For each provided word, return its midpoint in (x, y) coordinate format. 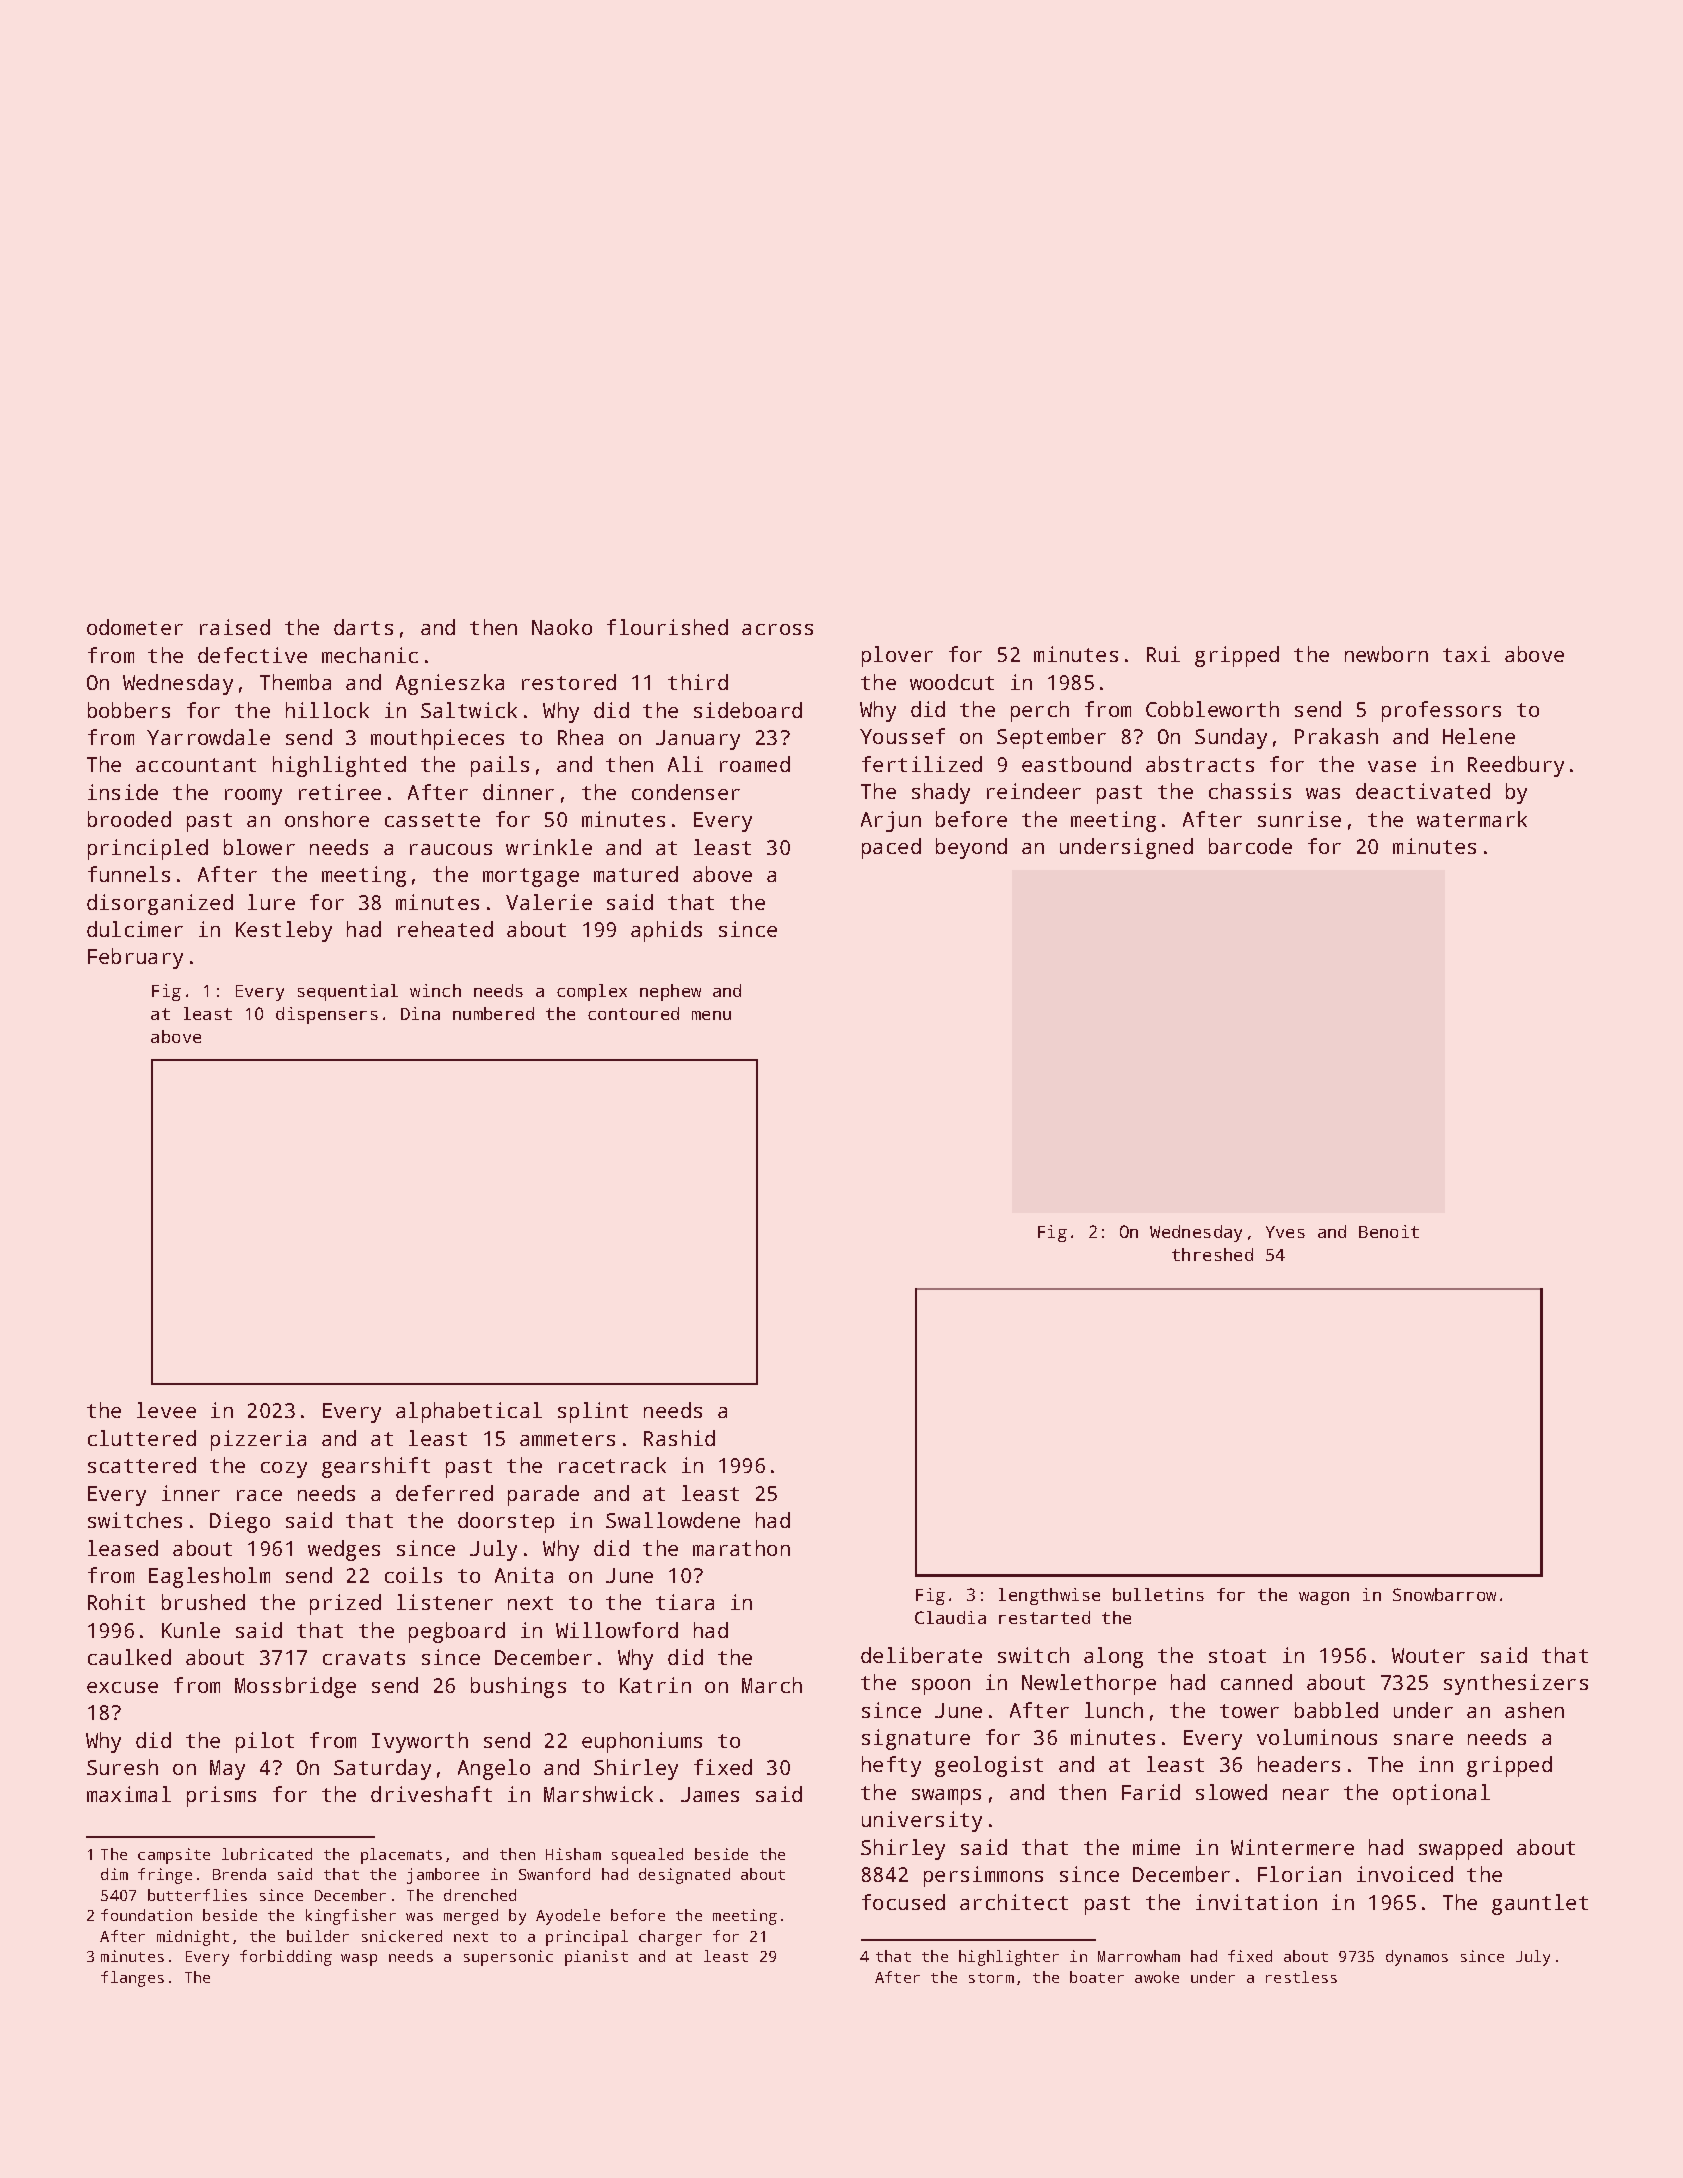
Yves (1285, 1232)
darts (363, 627)
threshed (1212, 1254)
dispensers (327, 1015)
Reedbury (1516, 766)
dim (114, 1874)
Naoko (562, 627)
